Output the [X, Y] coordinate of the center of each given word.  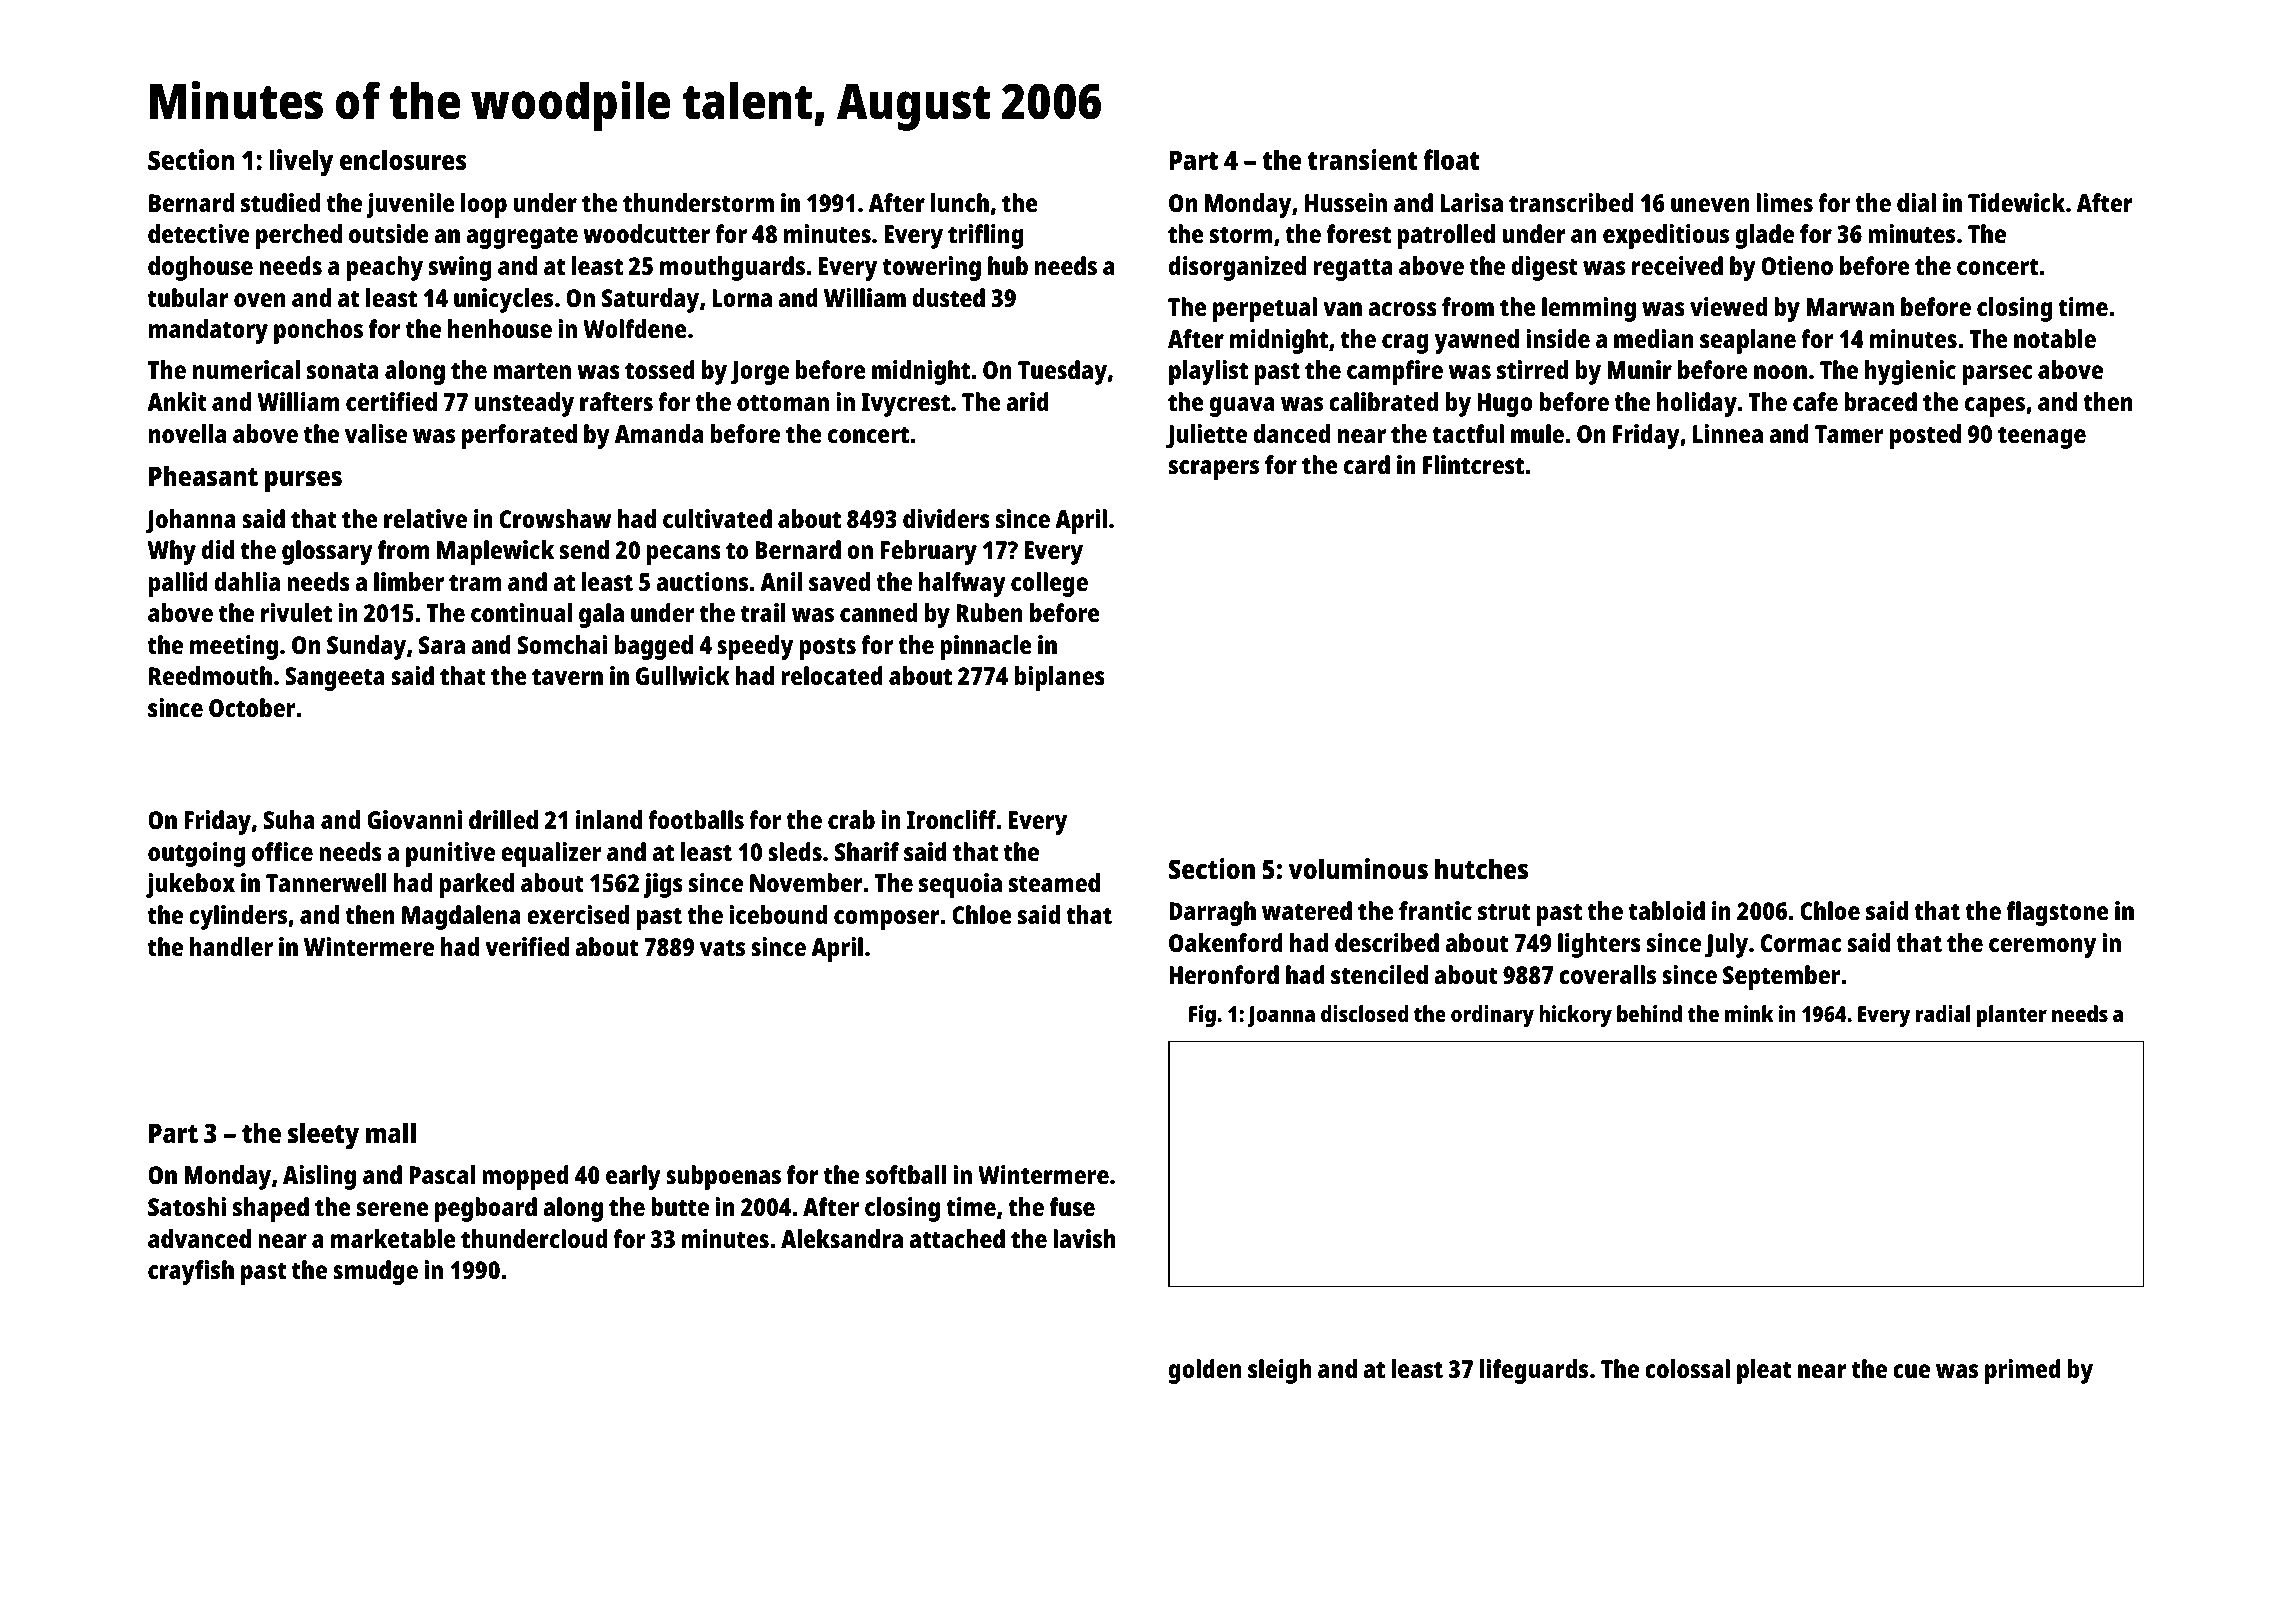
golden [1205, 1371]
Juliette [1206, 436]
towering [932, 268]
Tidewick [2016, 202]
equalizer [551, 854]
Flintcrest [1473, 464]
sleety [323, 1136]
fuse [1072, 1206]
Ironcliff [951, 819]
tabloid [1667, 910]
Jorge [759, 373]
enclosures [403, 159]
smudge [375, 1272]
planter [2012, 1016]
